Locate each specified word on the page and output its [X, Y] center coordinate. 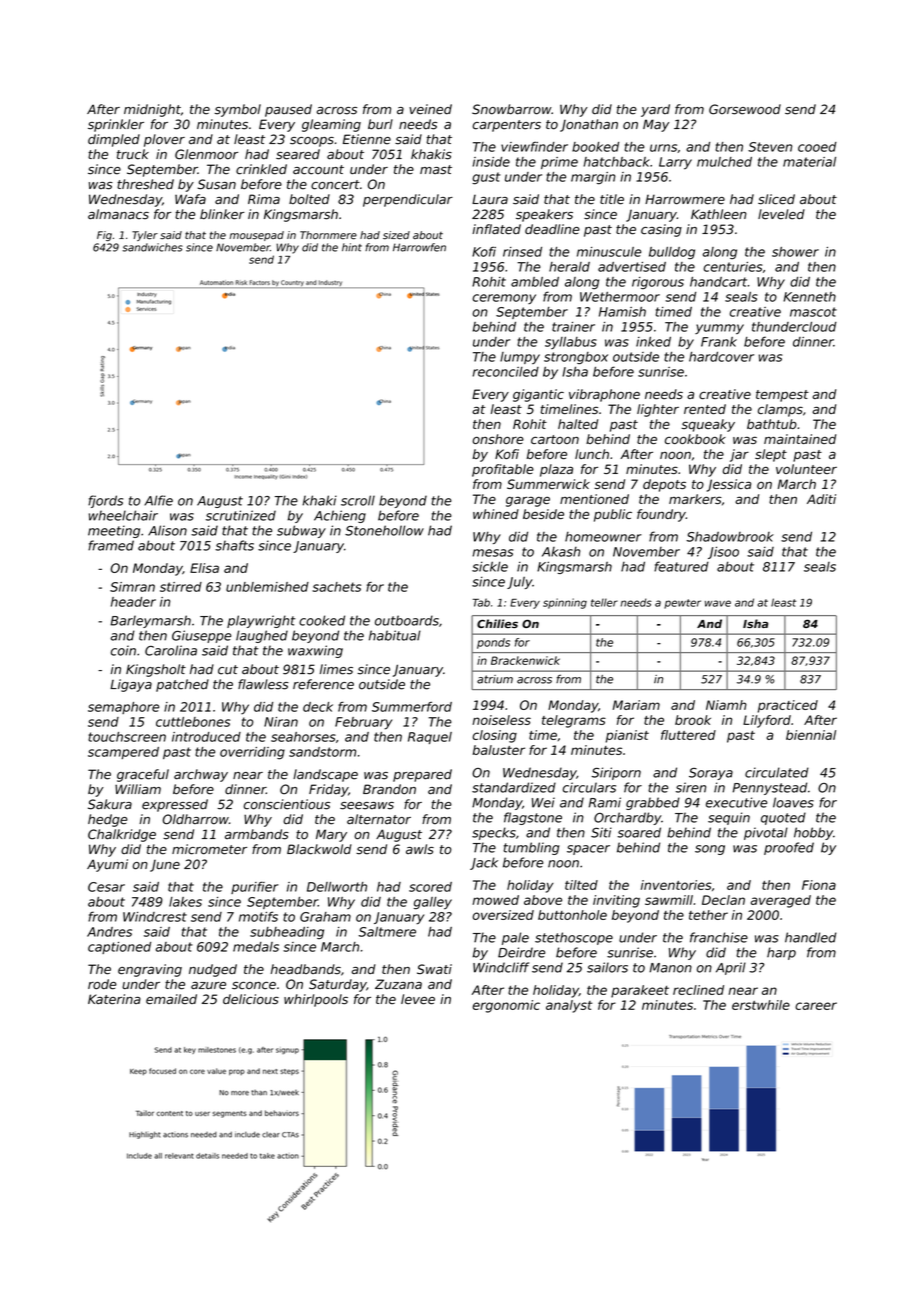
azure [208, 986]
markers [695, 499]
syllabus [571, 343]
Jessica [729, 485]
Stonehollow [384, 530]
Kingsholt [156, 670]
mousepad [256, 236]
